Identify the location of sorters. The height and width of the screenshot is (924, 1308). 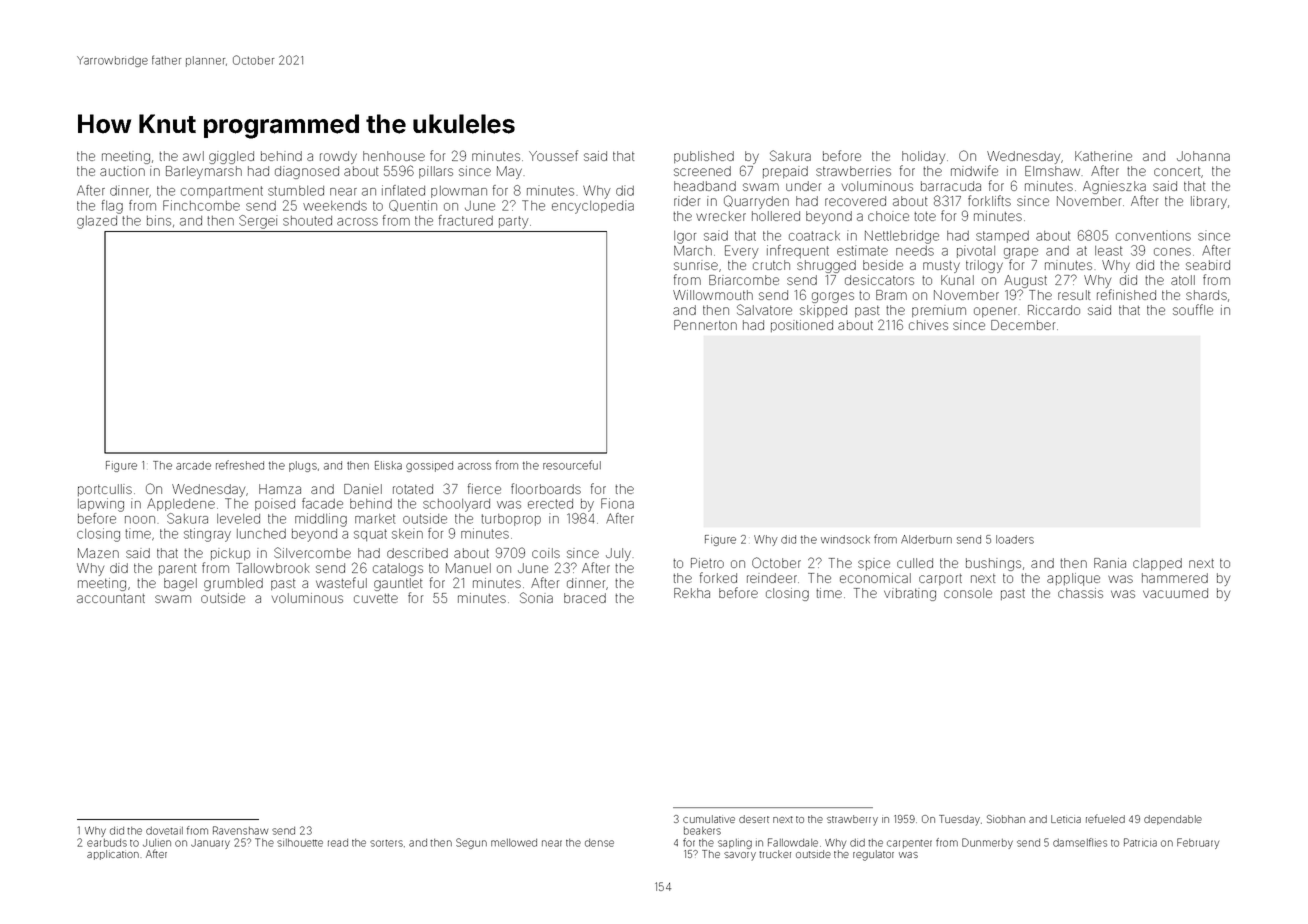
(386, 843).
